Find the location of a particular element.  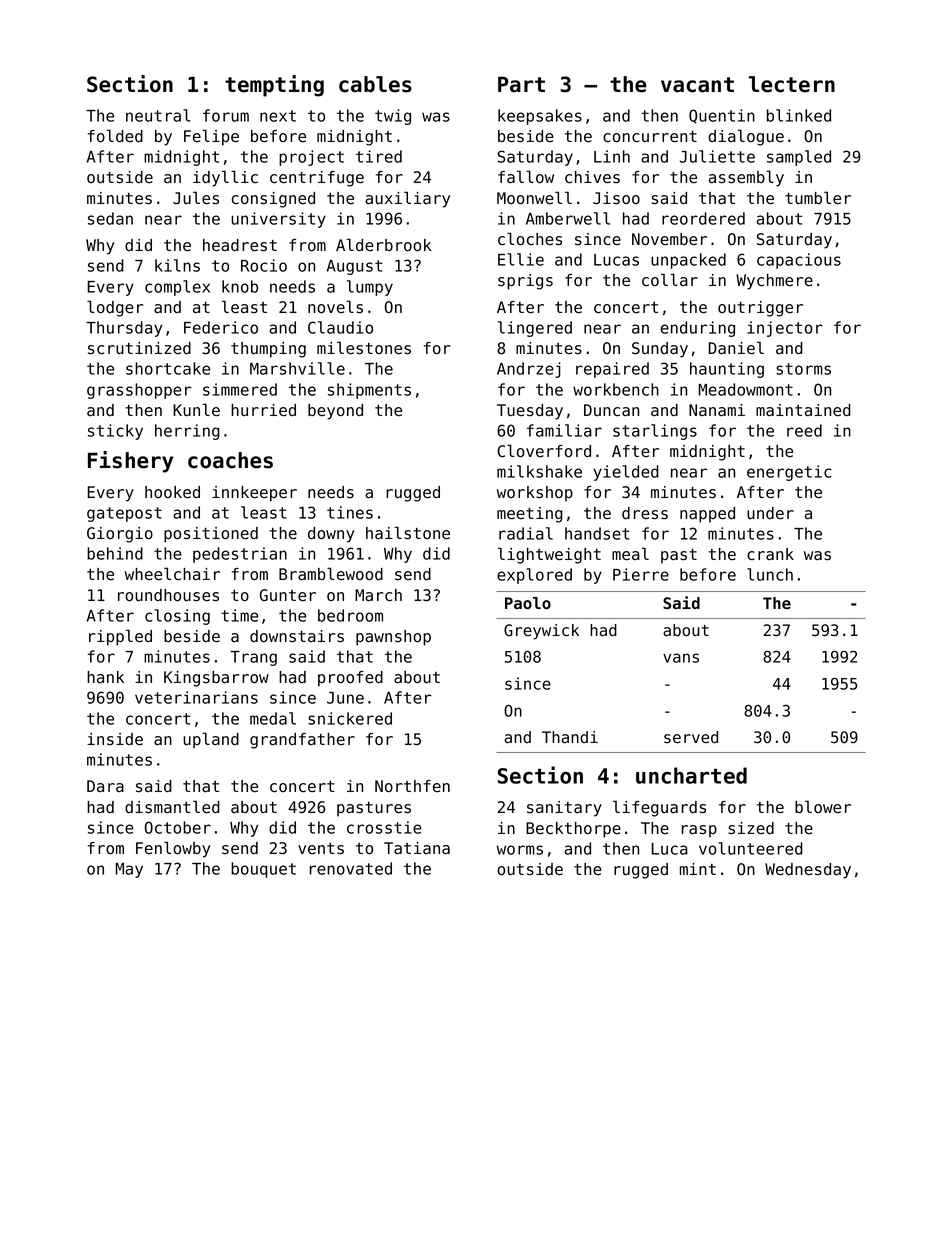

injector is located at coordinates (785, 329).
